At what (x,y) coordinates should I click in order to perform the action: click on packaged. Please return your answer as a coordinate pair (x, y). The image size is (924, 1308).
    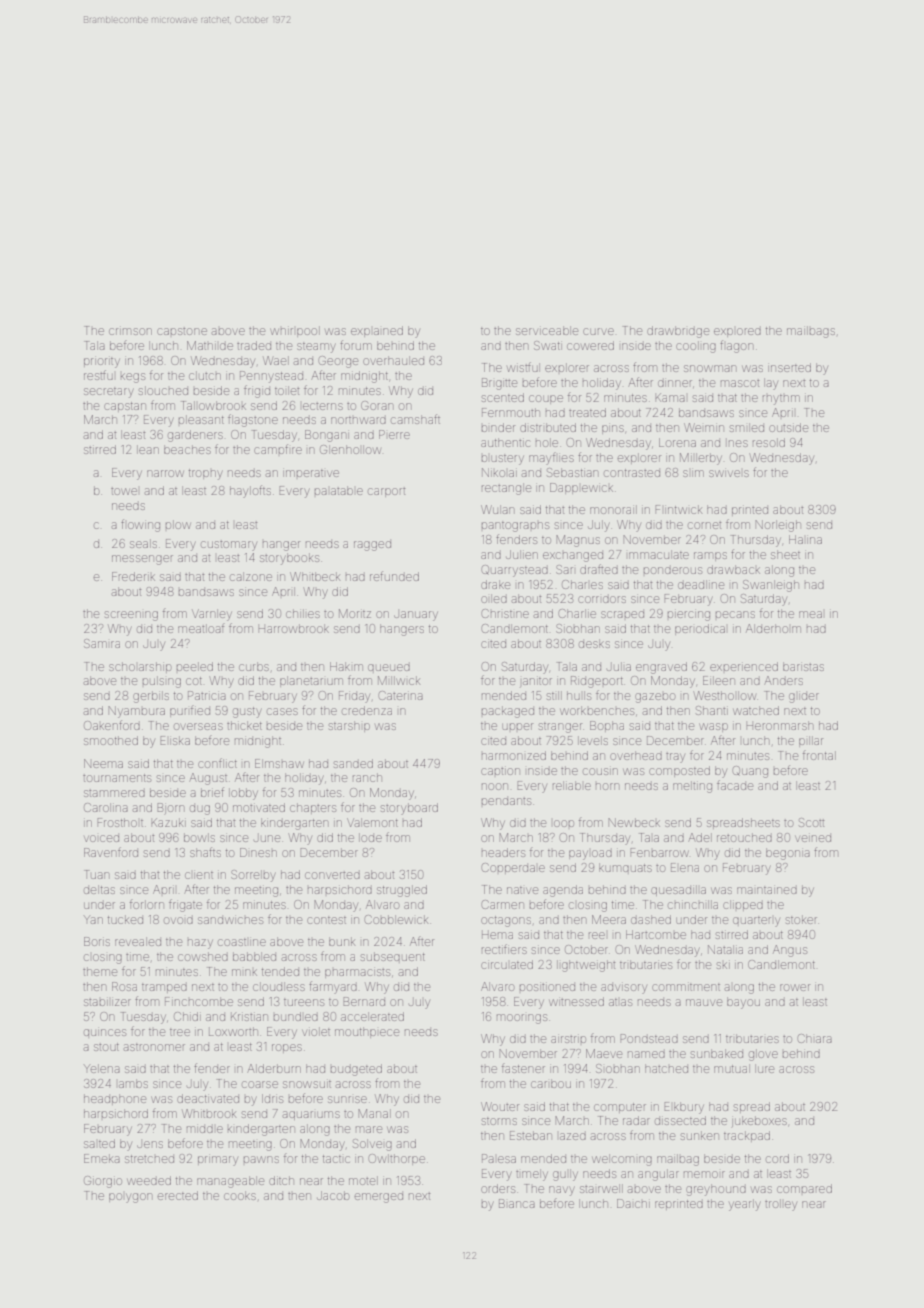
    Looking at the image, I should click on (508, 712).
